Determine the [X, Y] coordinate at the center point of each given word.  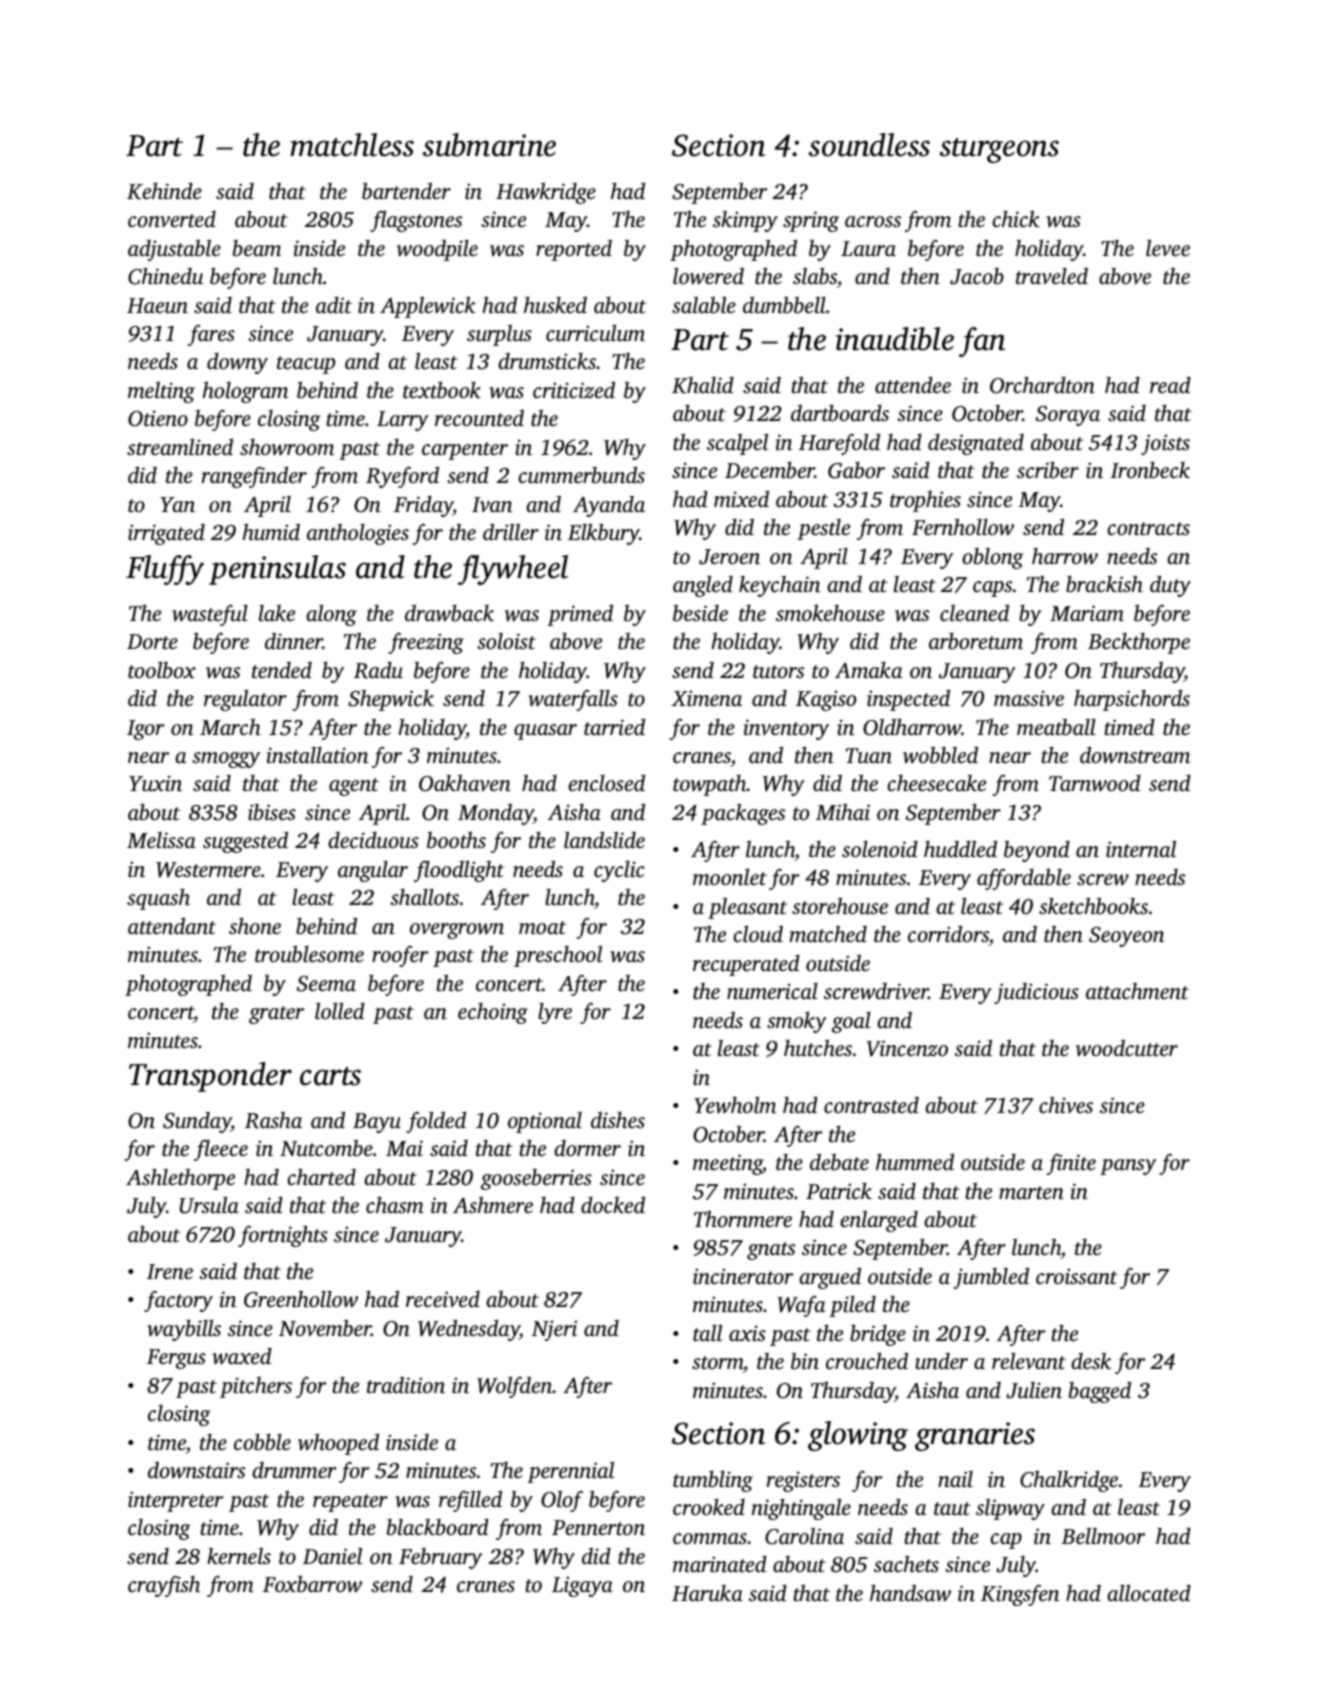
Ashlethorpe [180, 1179]
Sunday [197, 1122]
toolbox [162, 670]
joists [1165, 444]
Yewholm [735, 1105]
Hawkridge [546, 193]
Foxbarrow [312, 1584]
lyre [555, 1013]
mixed [741, 499]
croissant [1077, 1276]
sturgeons [999, 150]
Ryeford [402, 477]
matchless [352, 145]
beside [700, 613]
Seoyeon [1126, 937]
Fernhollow [963, 527]
